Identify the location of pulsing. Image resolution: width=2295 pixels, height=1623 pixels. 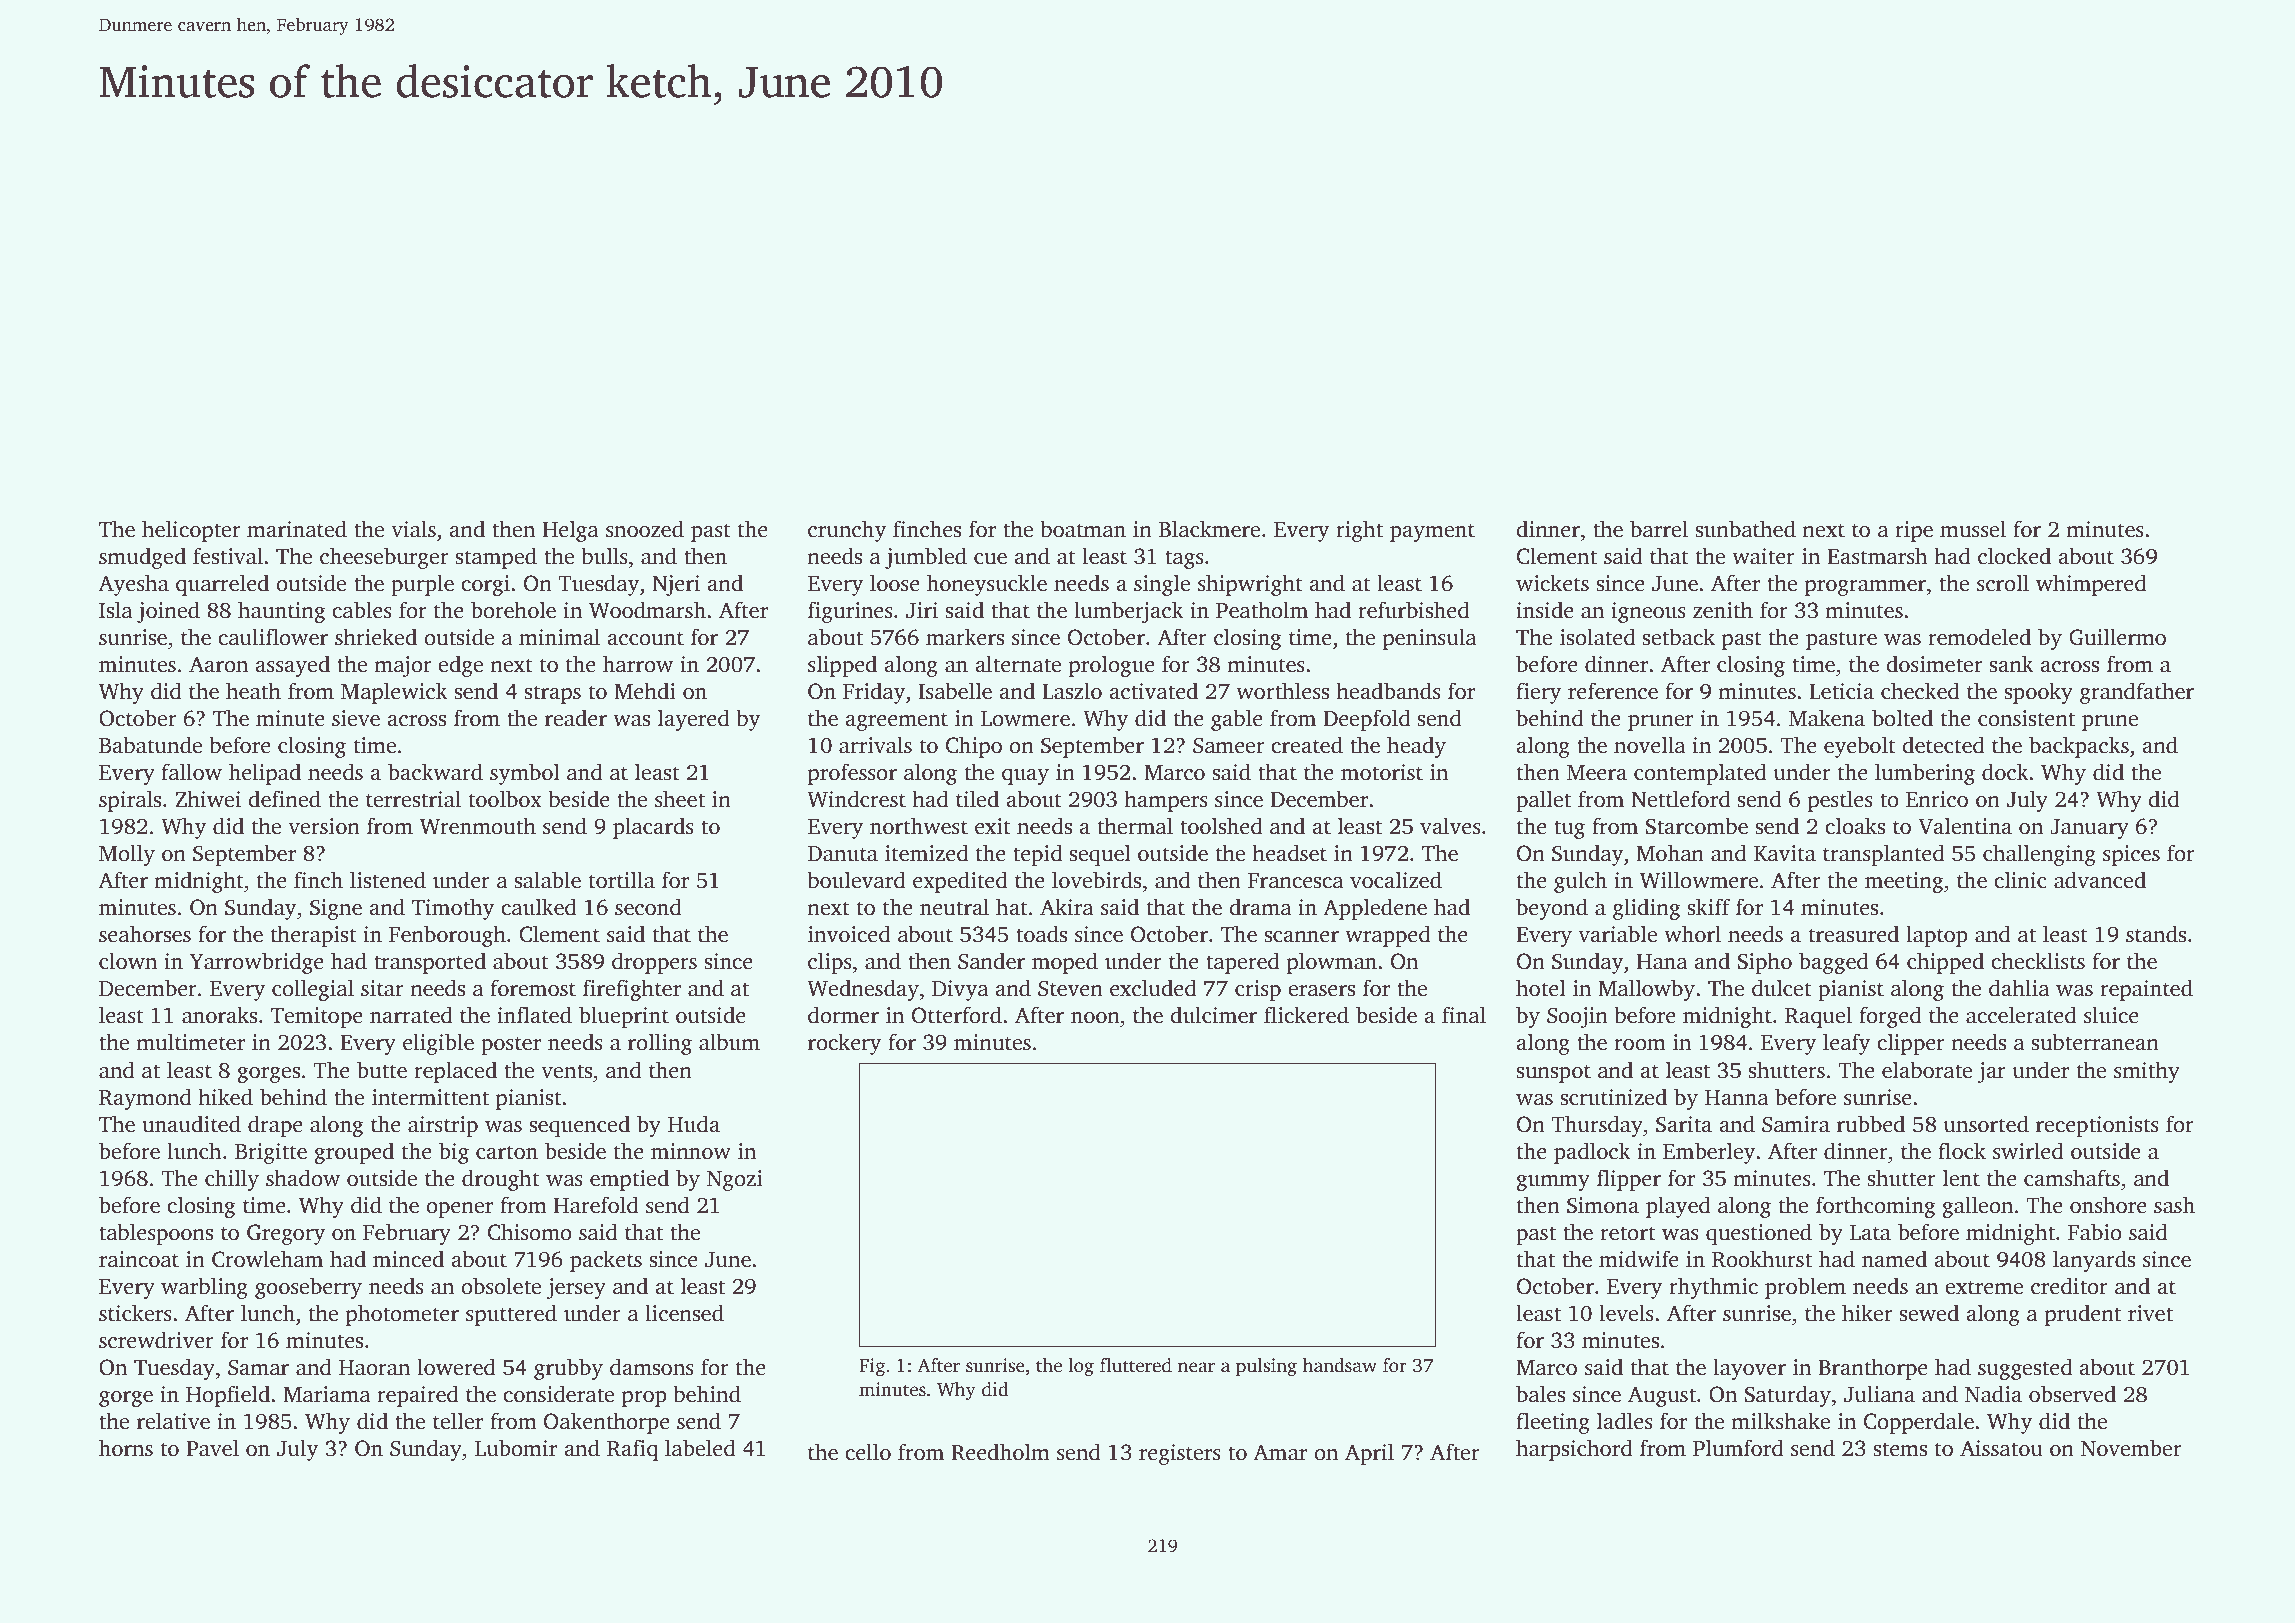
(1266, 1367).
